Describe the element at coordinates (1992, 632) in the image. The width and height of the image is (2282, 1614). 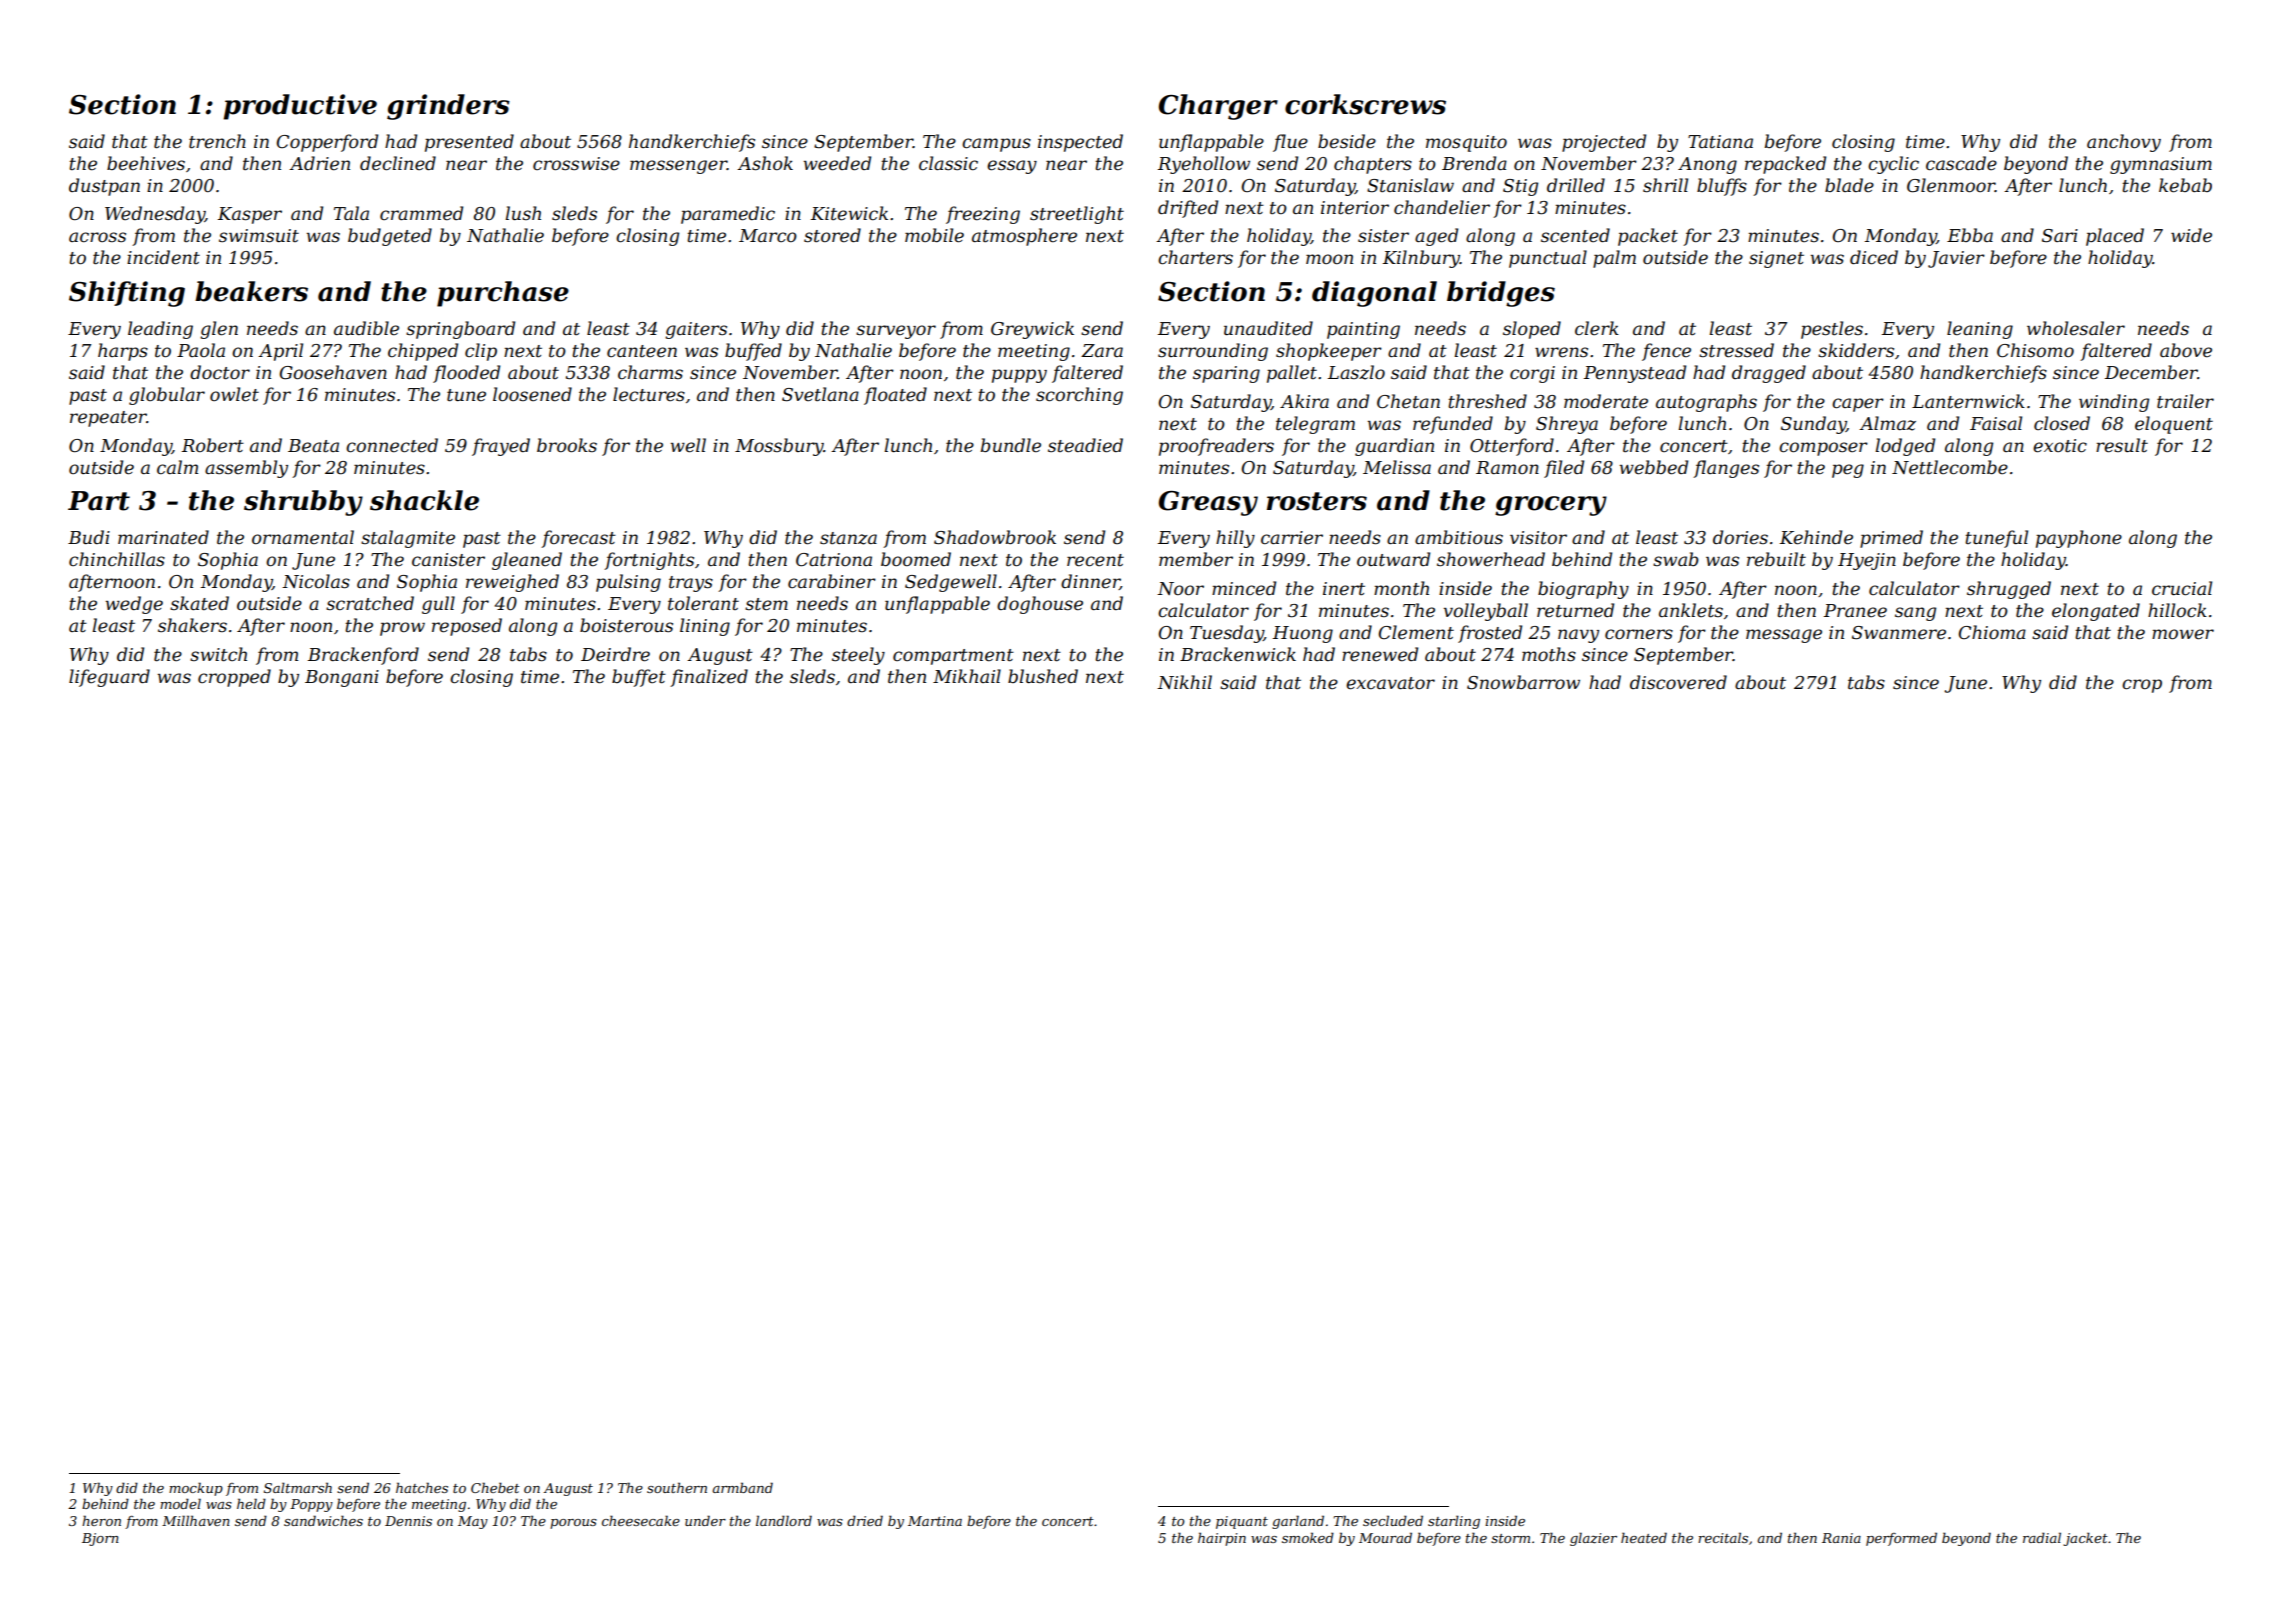
I see `Chioma` at that location.
